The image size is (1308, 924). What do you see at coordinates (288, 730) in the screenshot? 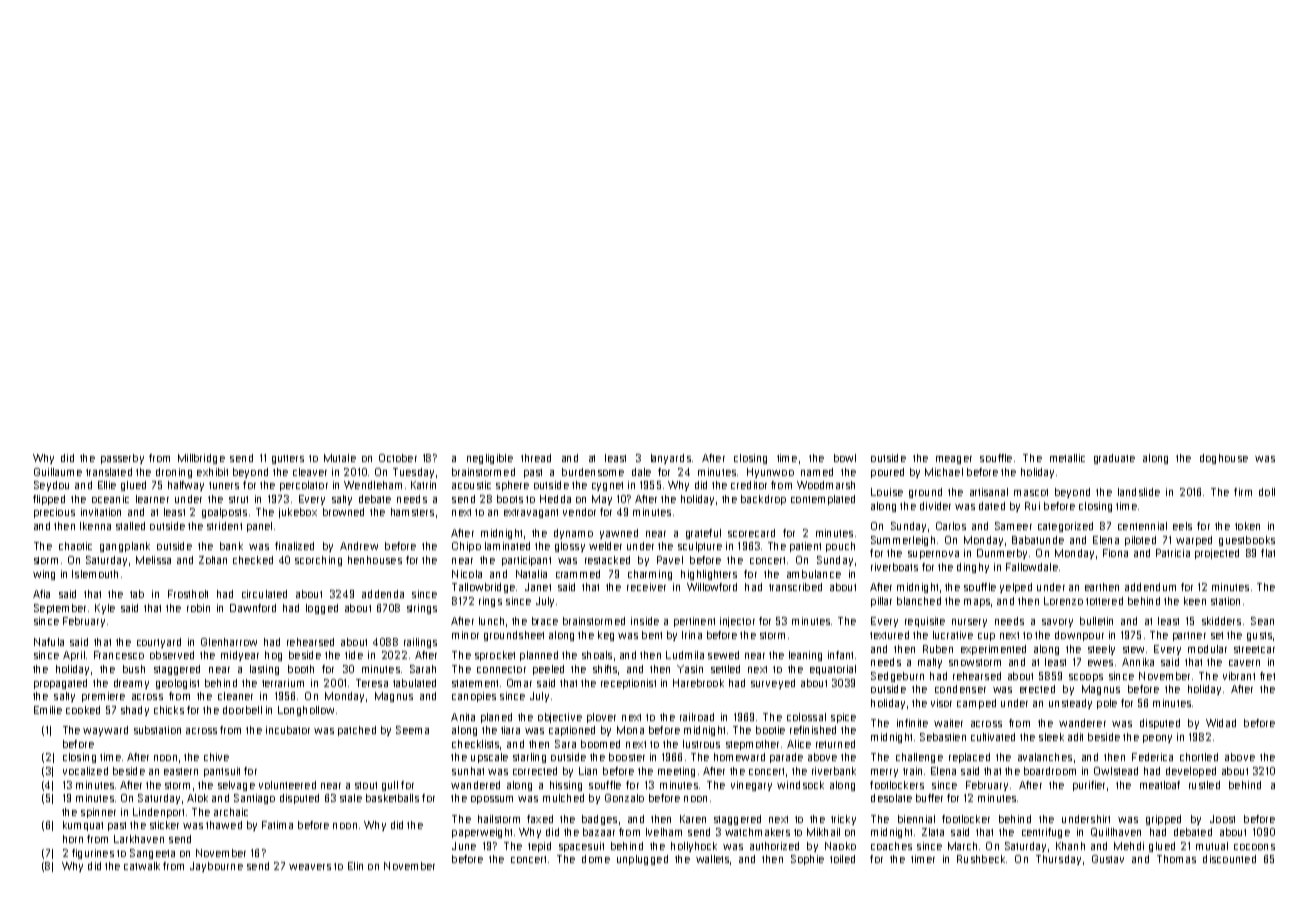
I see `incubator` at bounding box center [288, 730].
